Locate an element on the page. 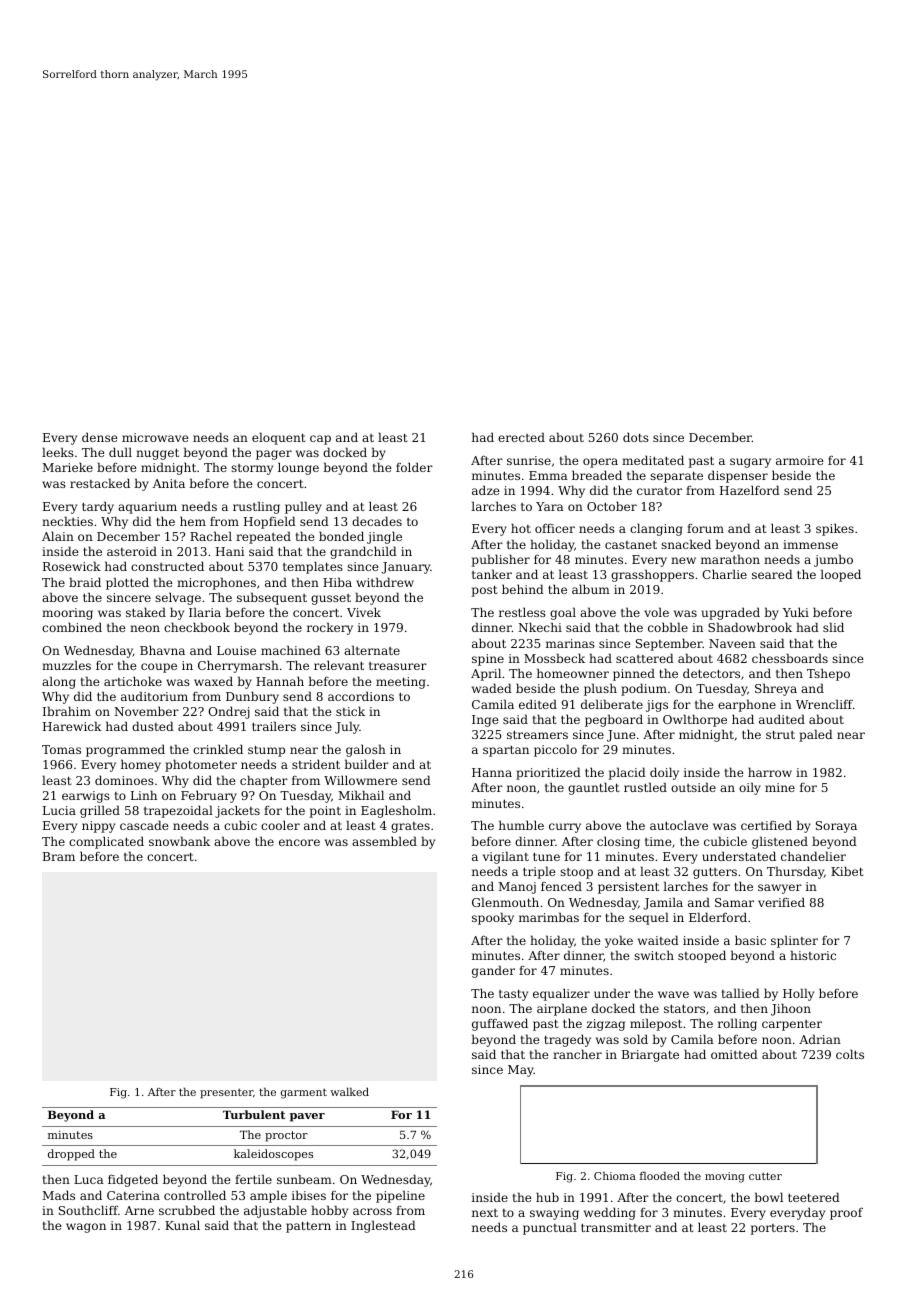 The width and height of the page is (908, 1316). erected is located at coordinates (521, 437).
